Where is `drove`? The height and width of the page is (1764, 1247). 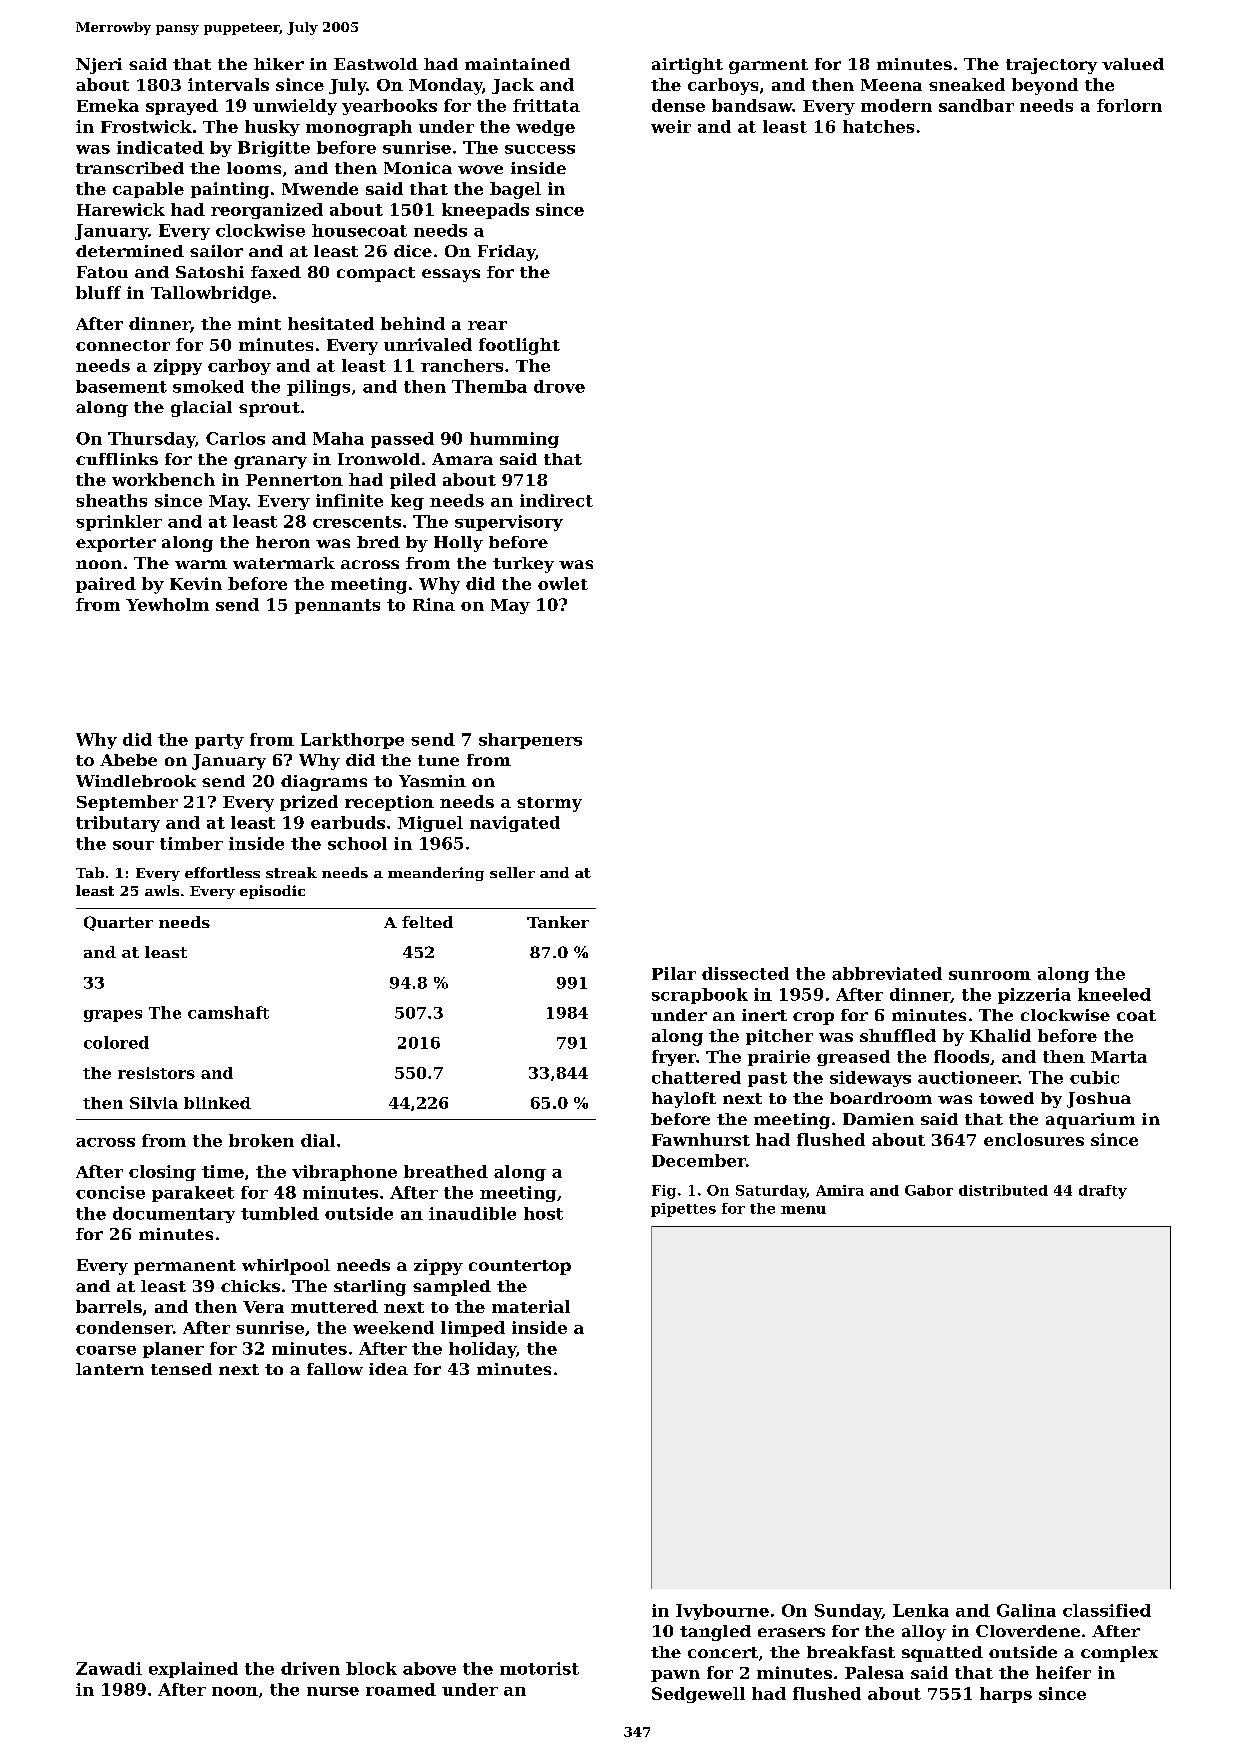
drove is located at coordinates (559, 386).
